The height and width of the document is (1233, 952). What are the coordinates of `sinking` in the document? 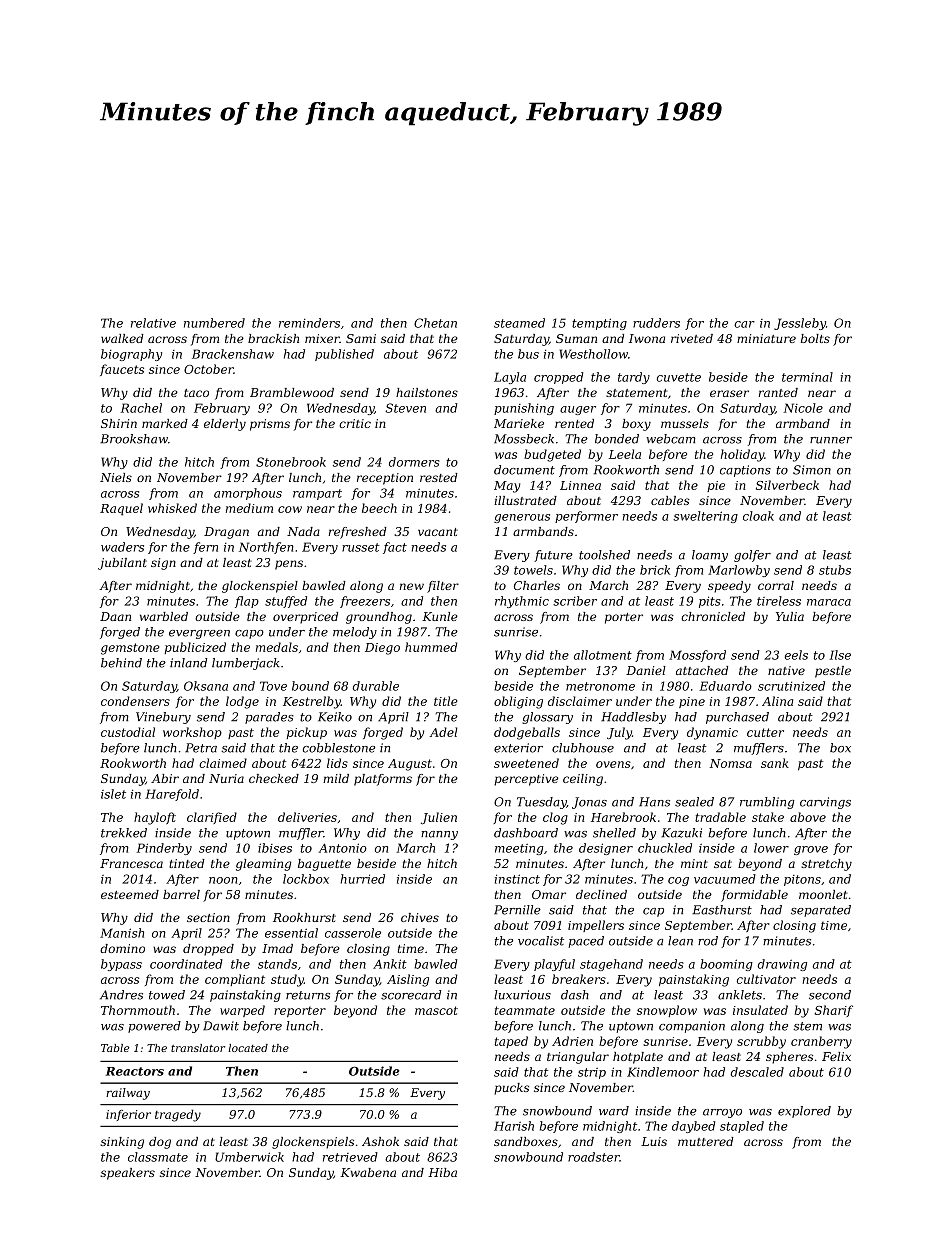 It's located at (122, 1143).
